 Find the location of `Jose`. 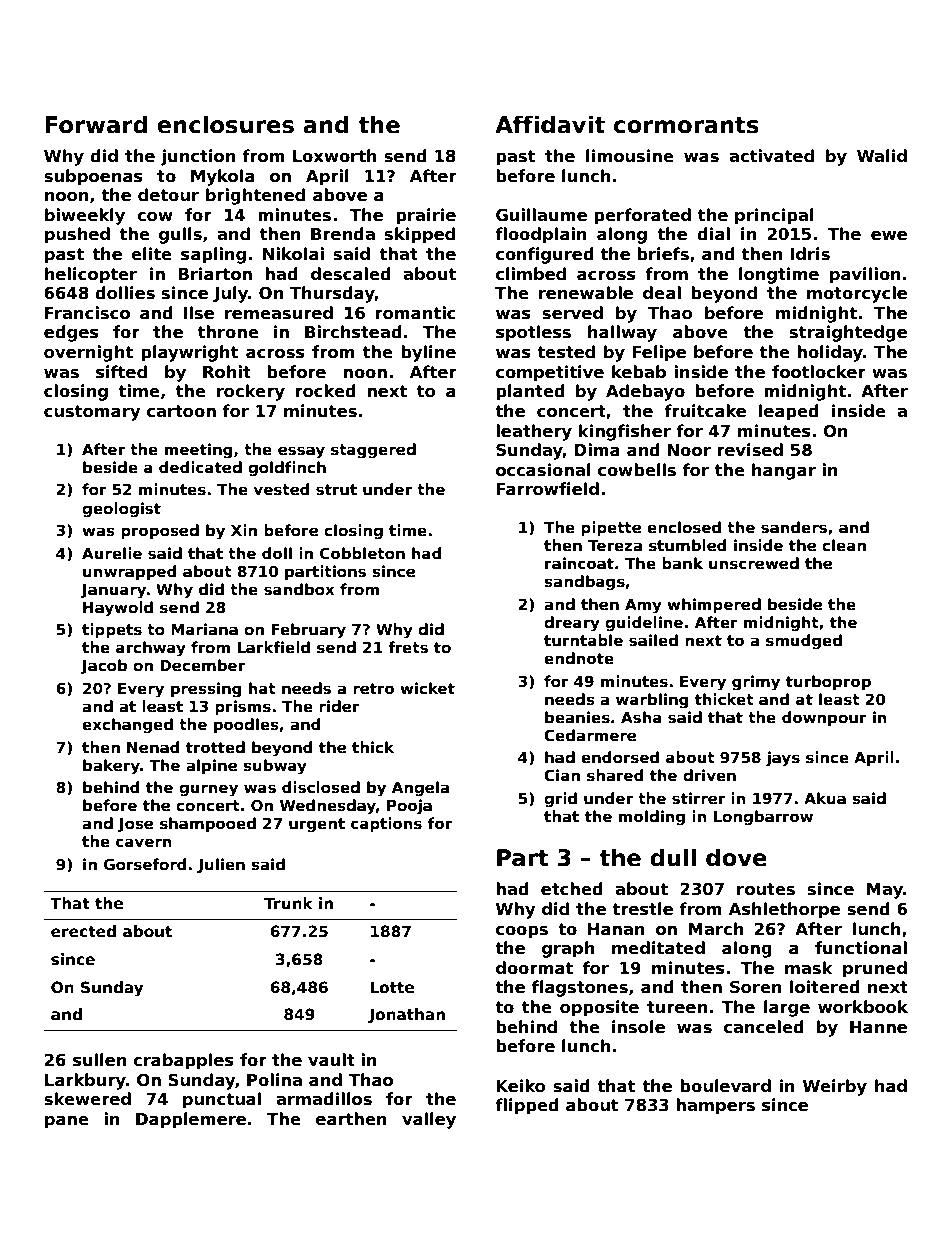

Jose is located at coordinates (135, 825).
